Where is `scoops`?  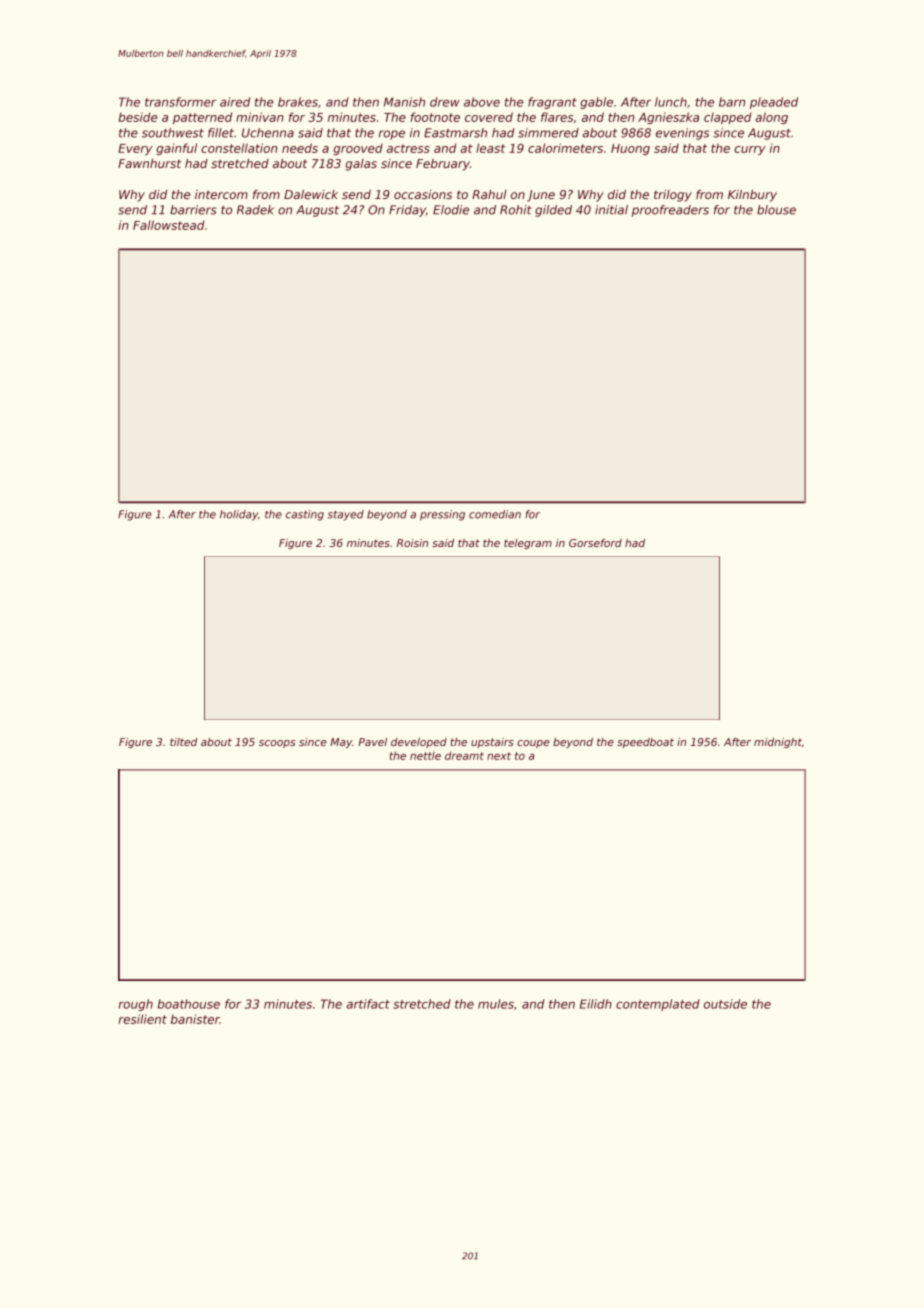 scoops is located at coordinates (277, 744).
